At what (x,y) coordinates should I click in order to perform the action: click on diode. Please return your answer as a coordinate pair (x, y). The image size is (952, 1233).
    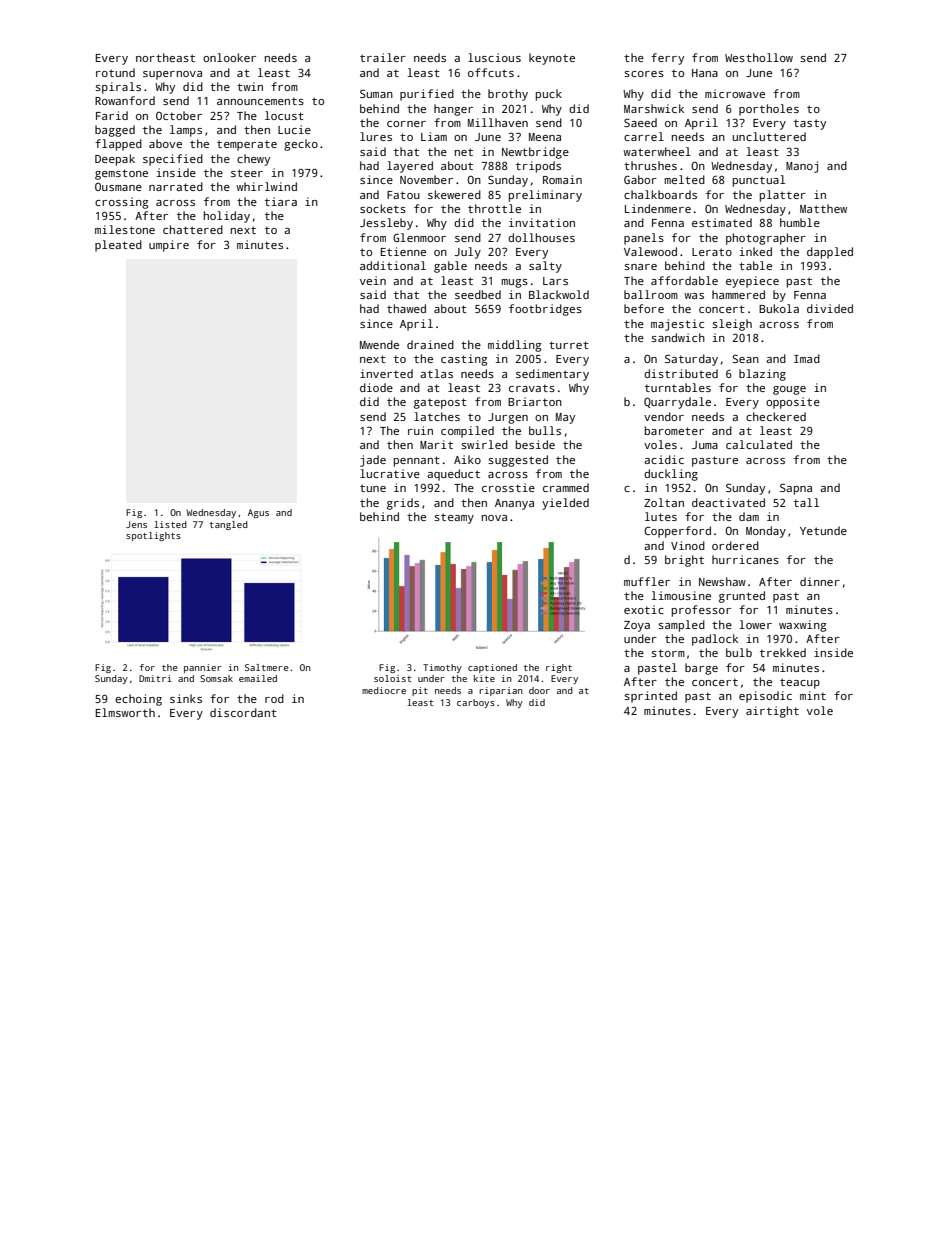
    Looking at the image, I should click on (376, 387).
